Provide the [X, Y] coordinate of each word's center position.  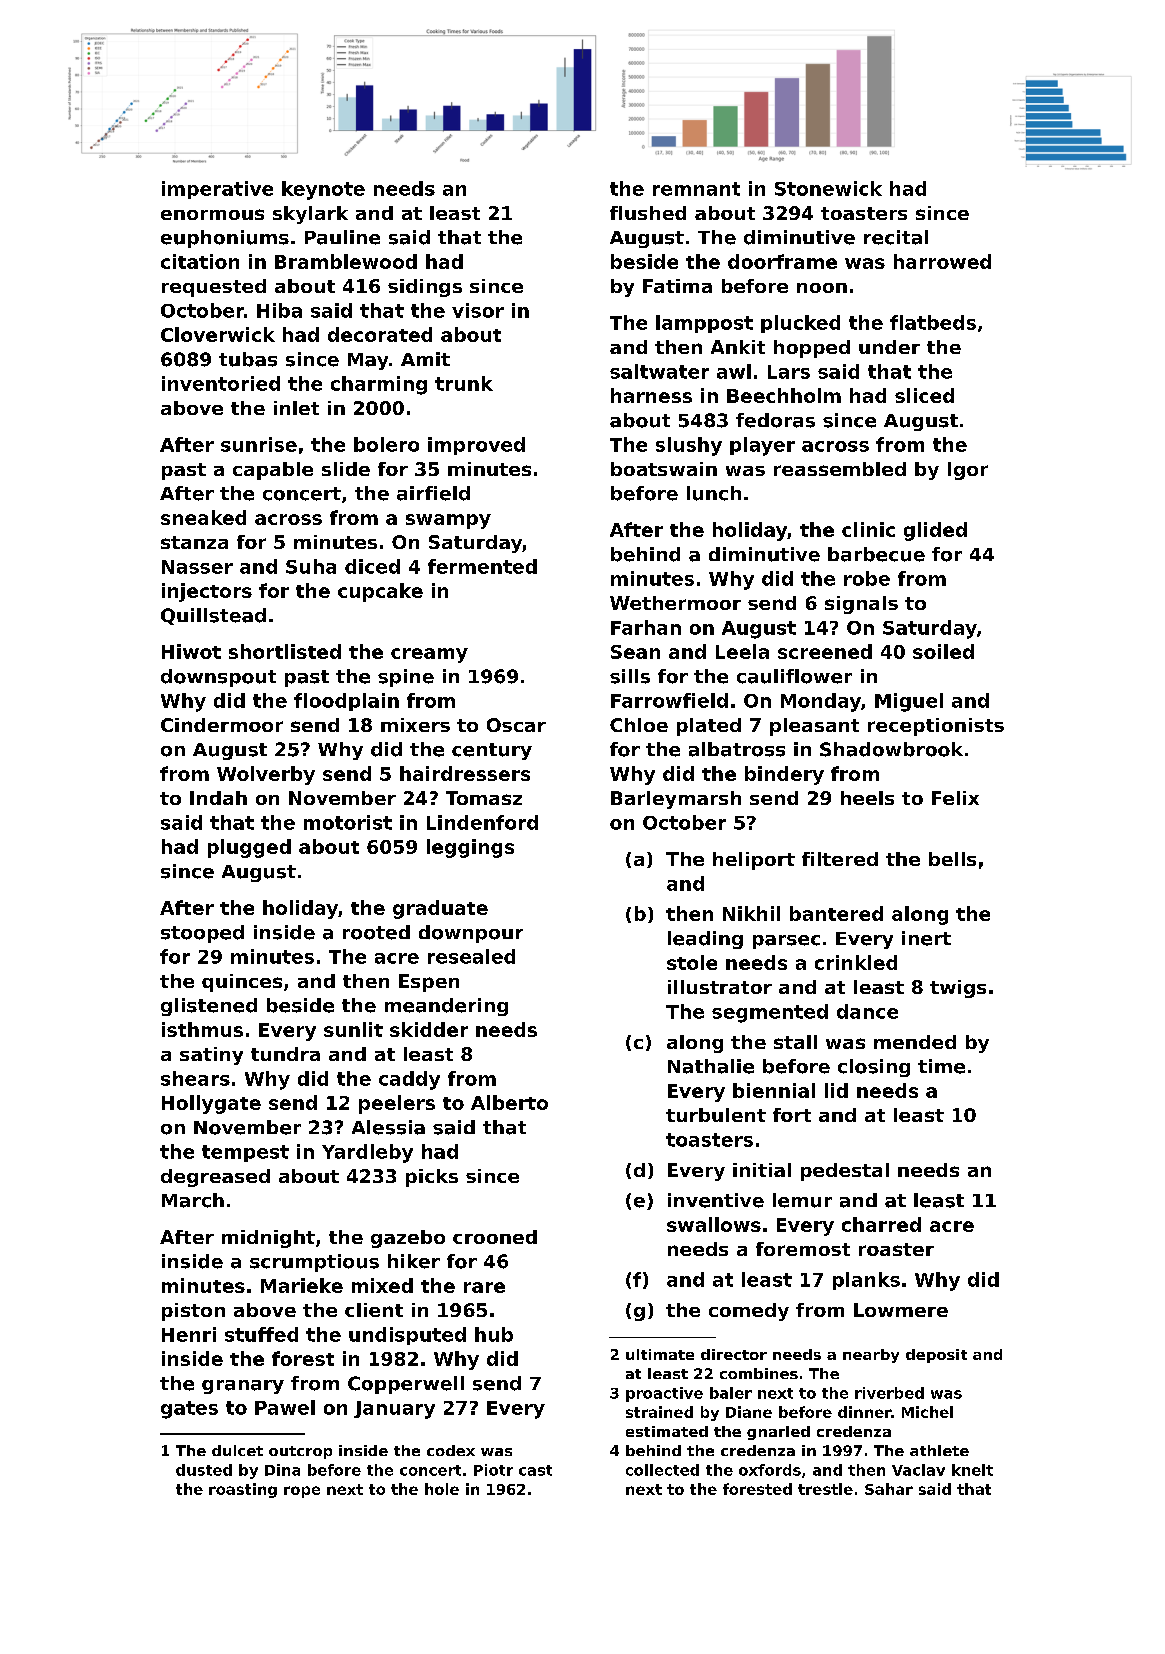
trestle [825, 1489]
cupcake [380, 592]
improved [476, 446]
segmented [770, 1013]
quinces [242, 983]
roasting [243, 1490]
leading [705, 940]
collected [662, 1470]
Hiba [279, 310]
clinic [868, 529]
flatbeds [933, 322]
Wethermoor [675, 603]
